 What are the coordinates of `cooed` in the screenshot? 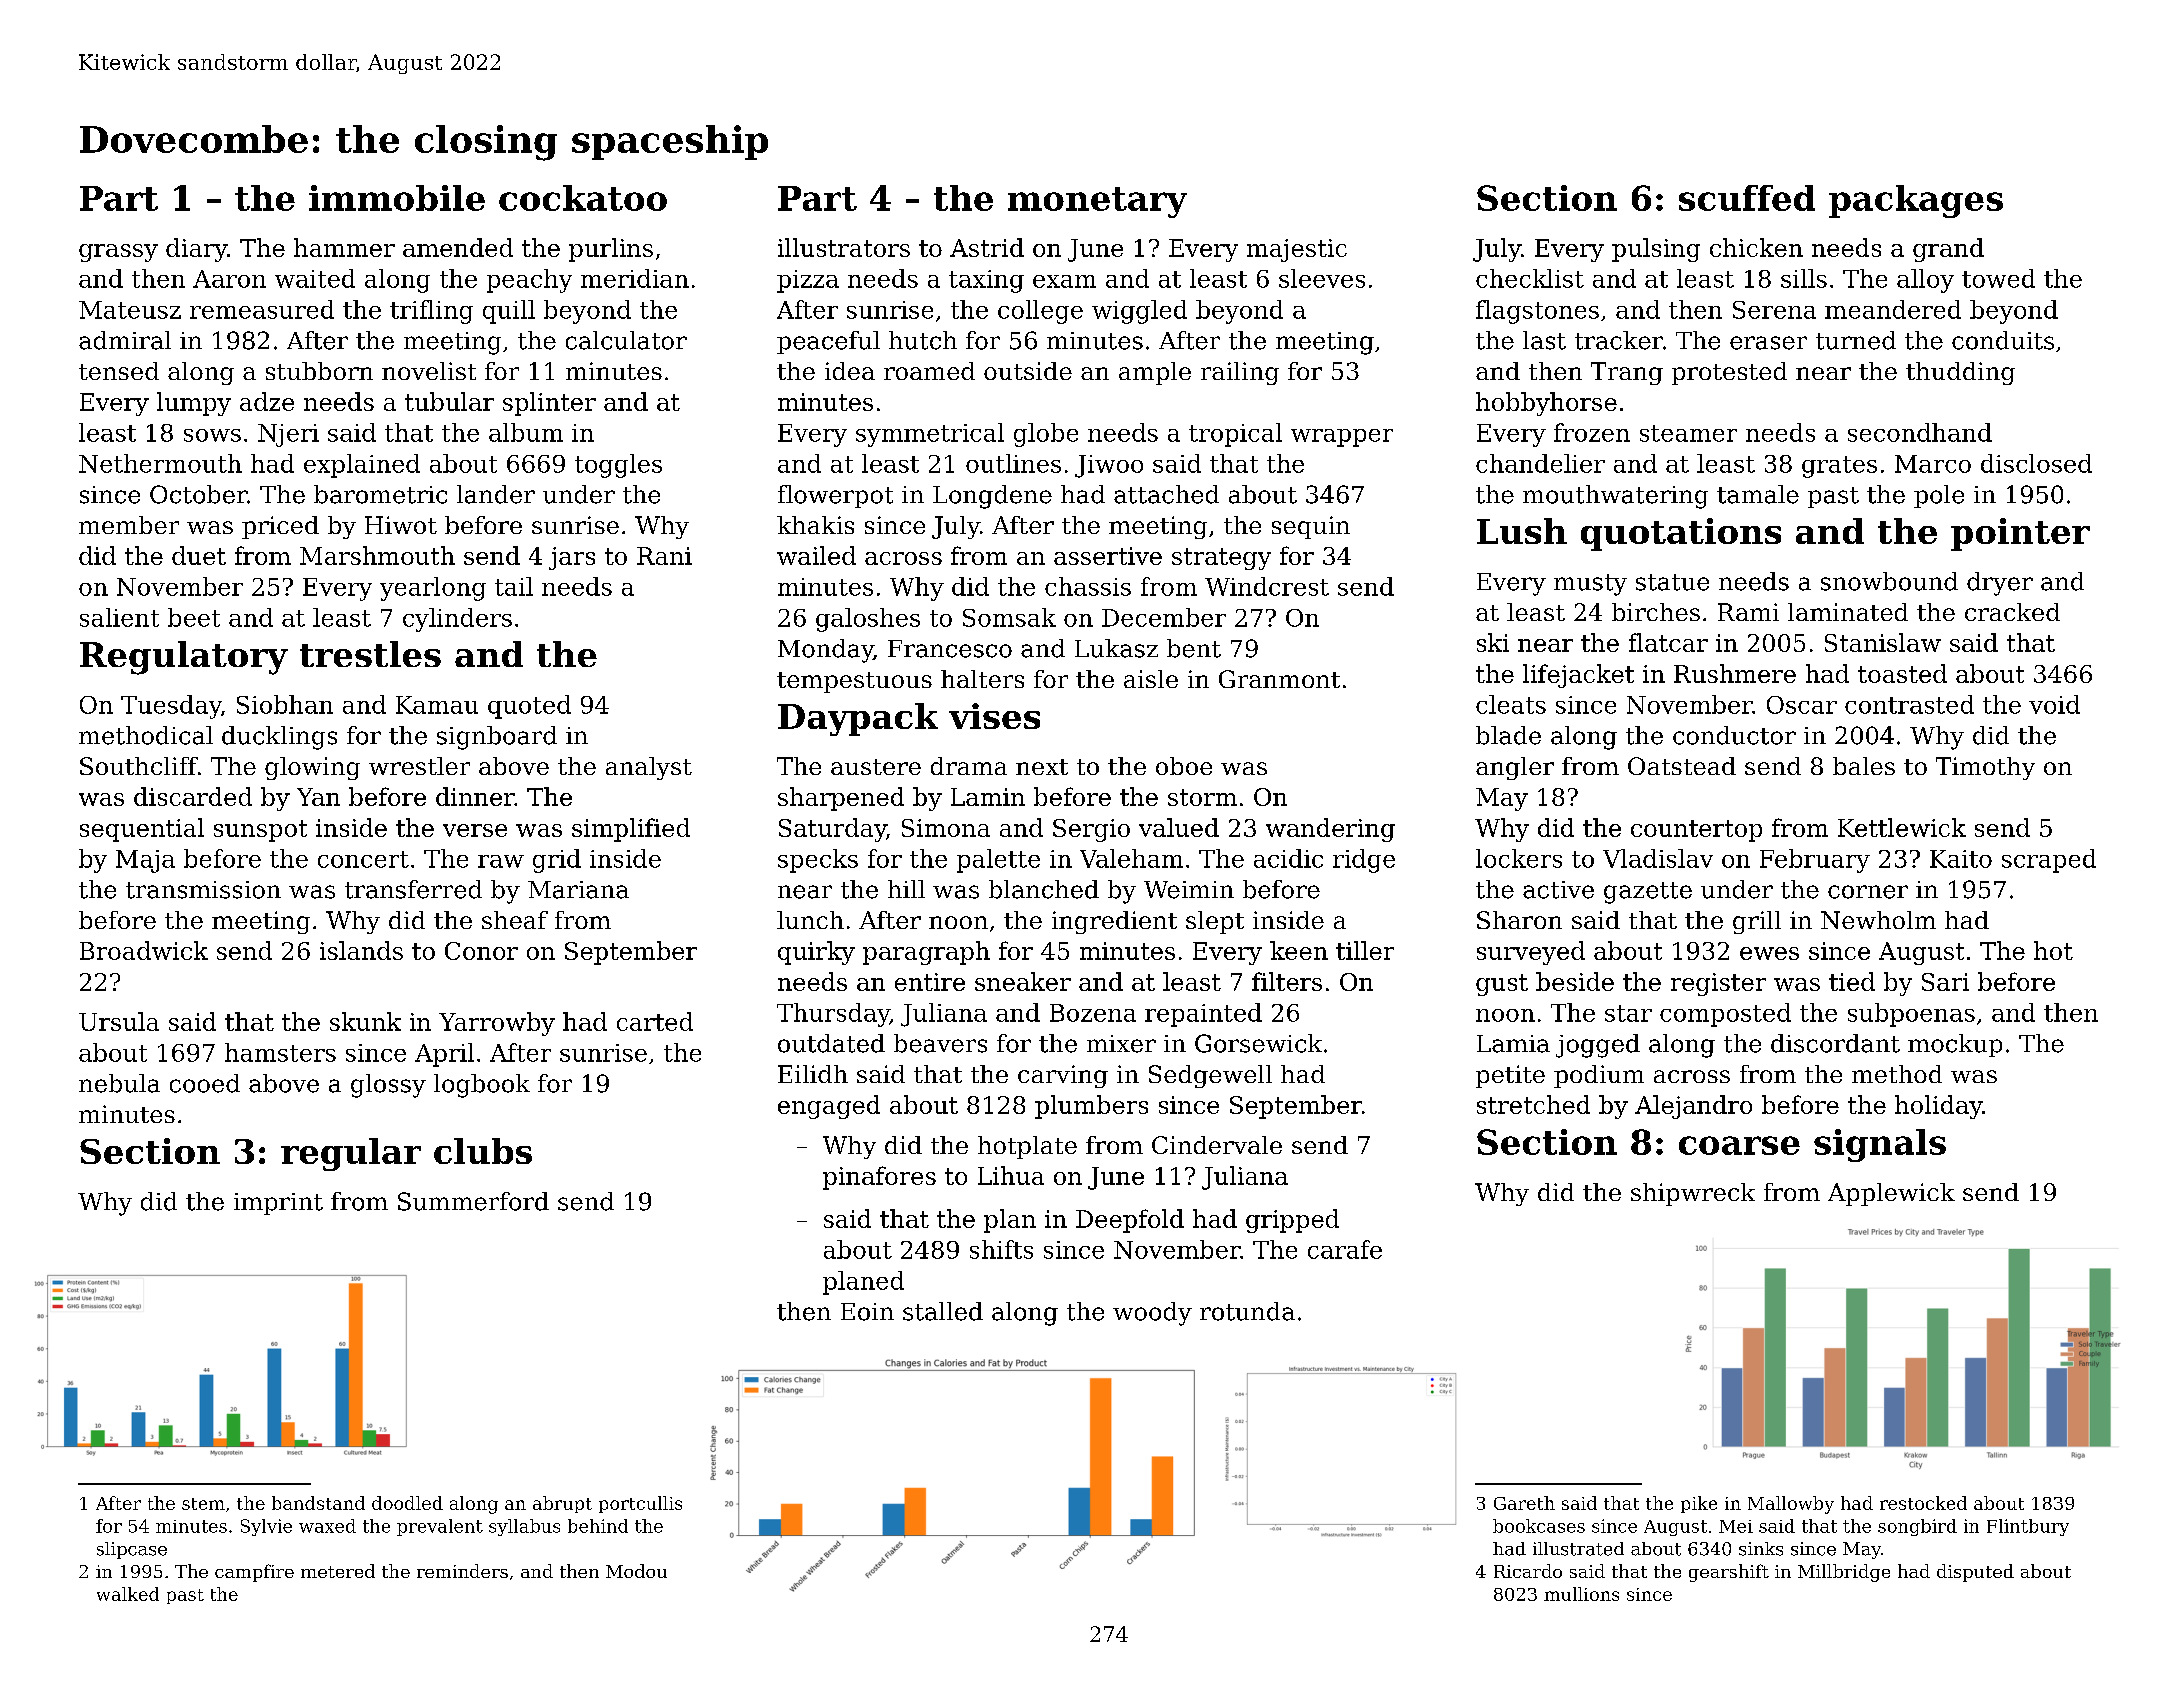 It's located at (205, 1083).
